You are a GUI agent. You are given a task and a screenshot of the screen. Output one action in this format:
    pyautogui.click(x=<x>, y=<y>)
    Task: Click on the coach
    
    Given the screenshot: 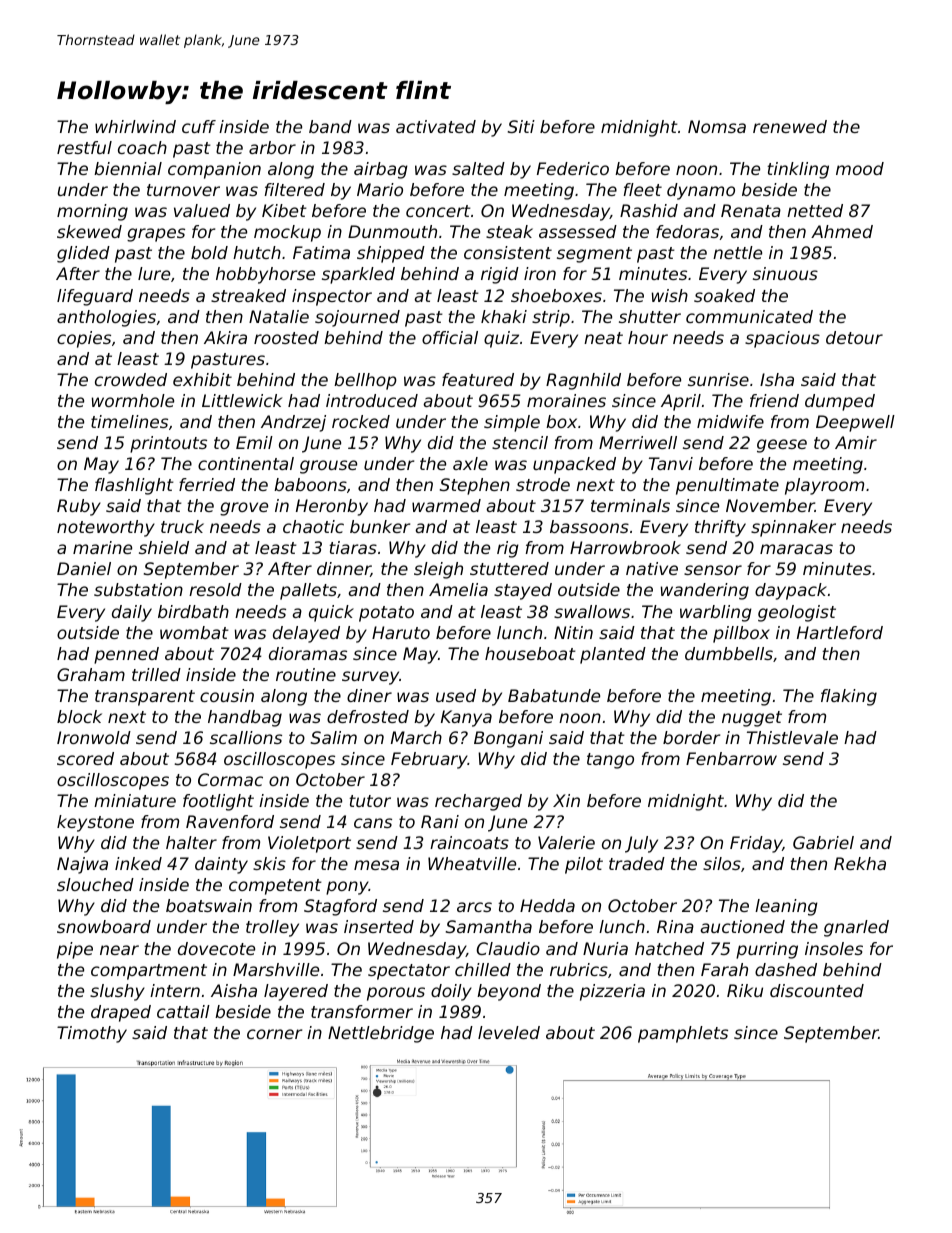 What is the action you would take?
    pyautogui.click(x=142, y=147)
